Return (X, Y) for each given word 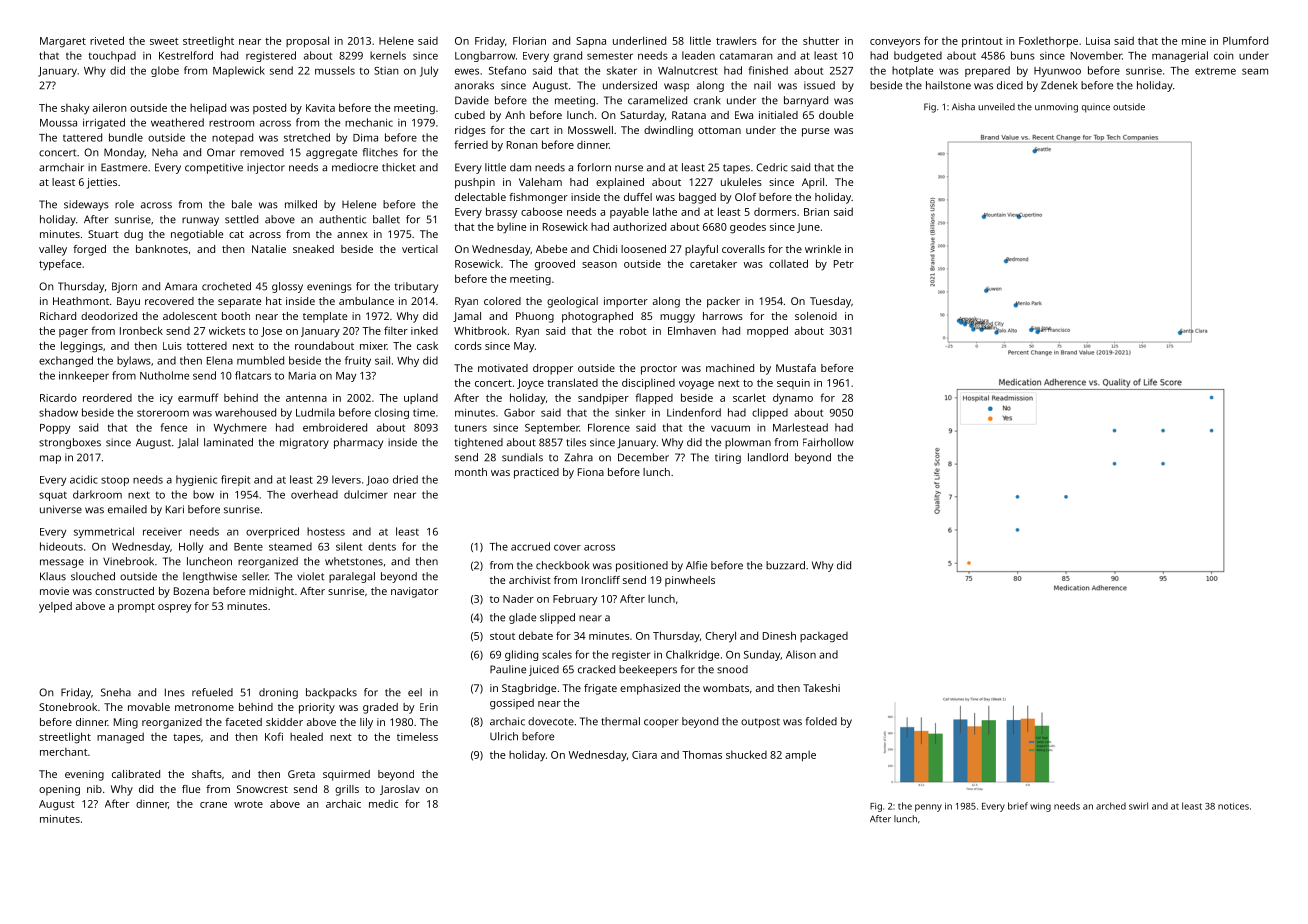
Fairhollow (828, 442)
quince (1096, 108)
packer (723, 302)
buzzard (785, 565)
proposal (307, 42)
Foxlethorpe (1048, 42)
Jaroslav (400, 790)
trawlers (736, 41)
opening (59, 790)
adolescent (190, 316)
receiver (162, 532)
